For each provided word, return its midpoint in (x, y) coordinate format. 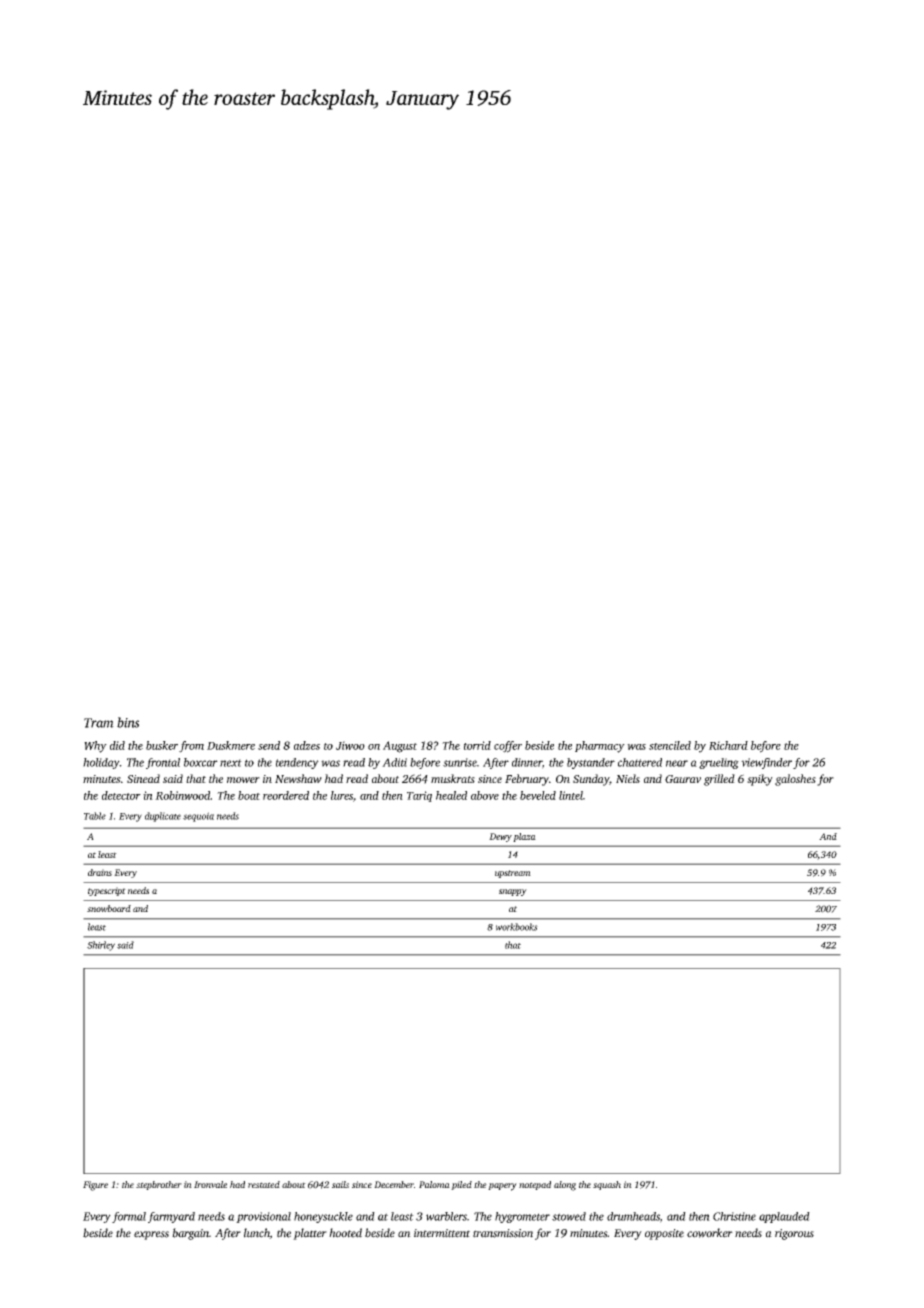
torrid (477, 745)
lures (342, 795)
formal (129, 1217)
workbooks (517, 927)
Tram (99, 723)
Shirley (101, 946)
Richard (728, 745)
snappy (513, 892)
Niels (628, 778)
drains (100, 872)
